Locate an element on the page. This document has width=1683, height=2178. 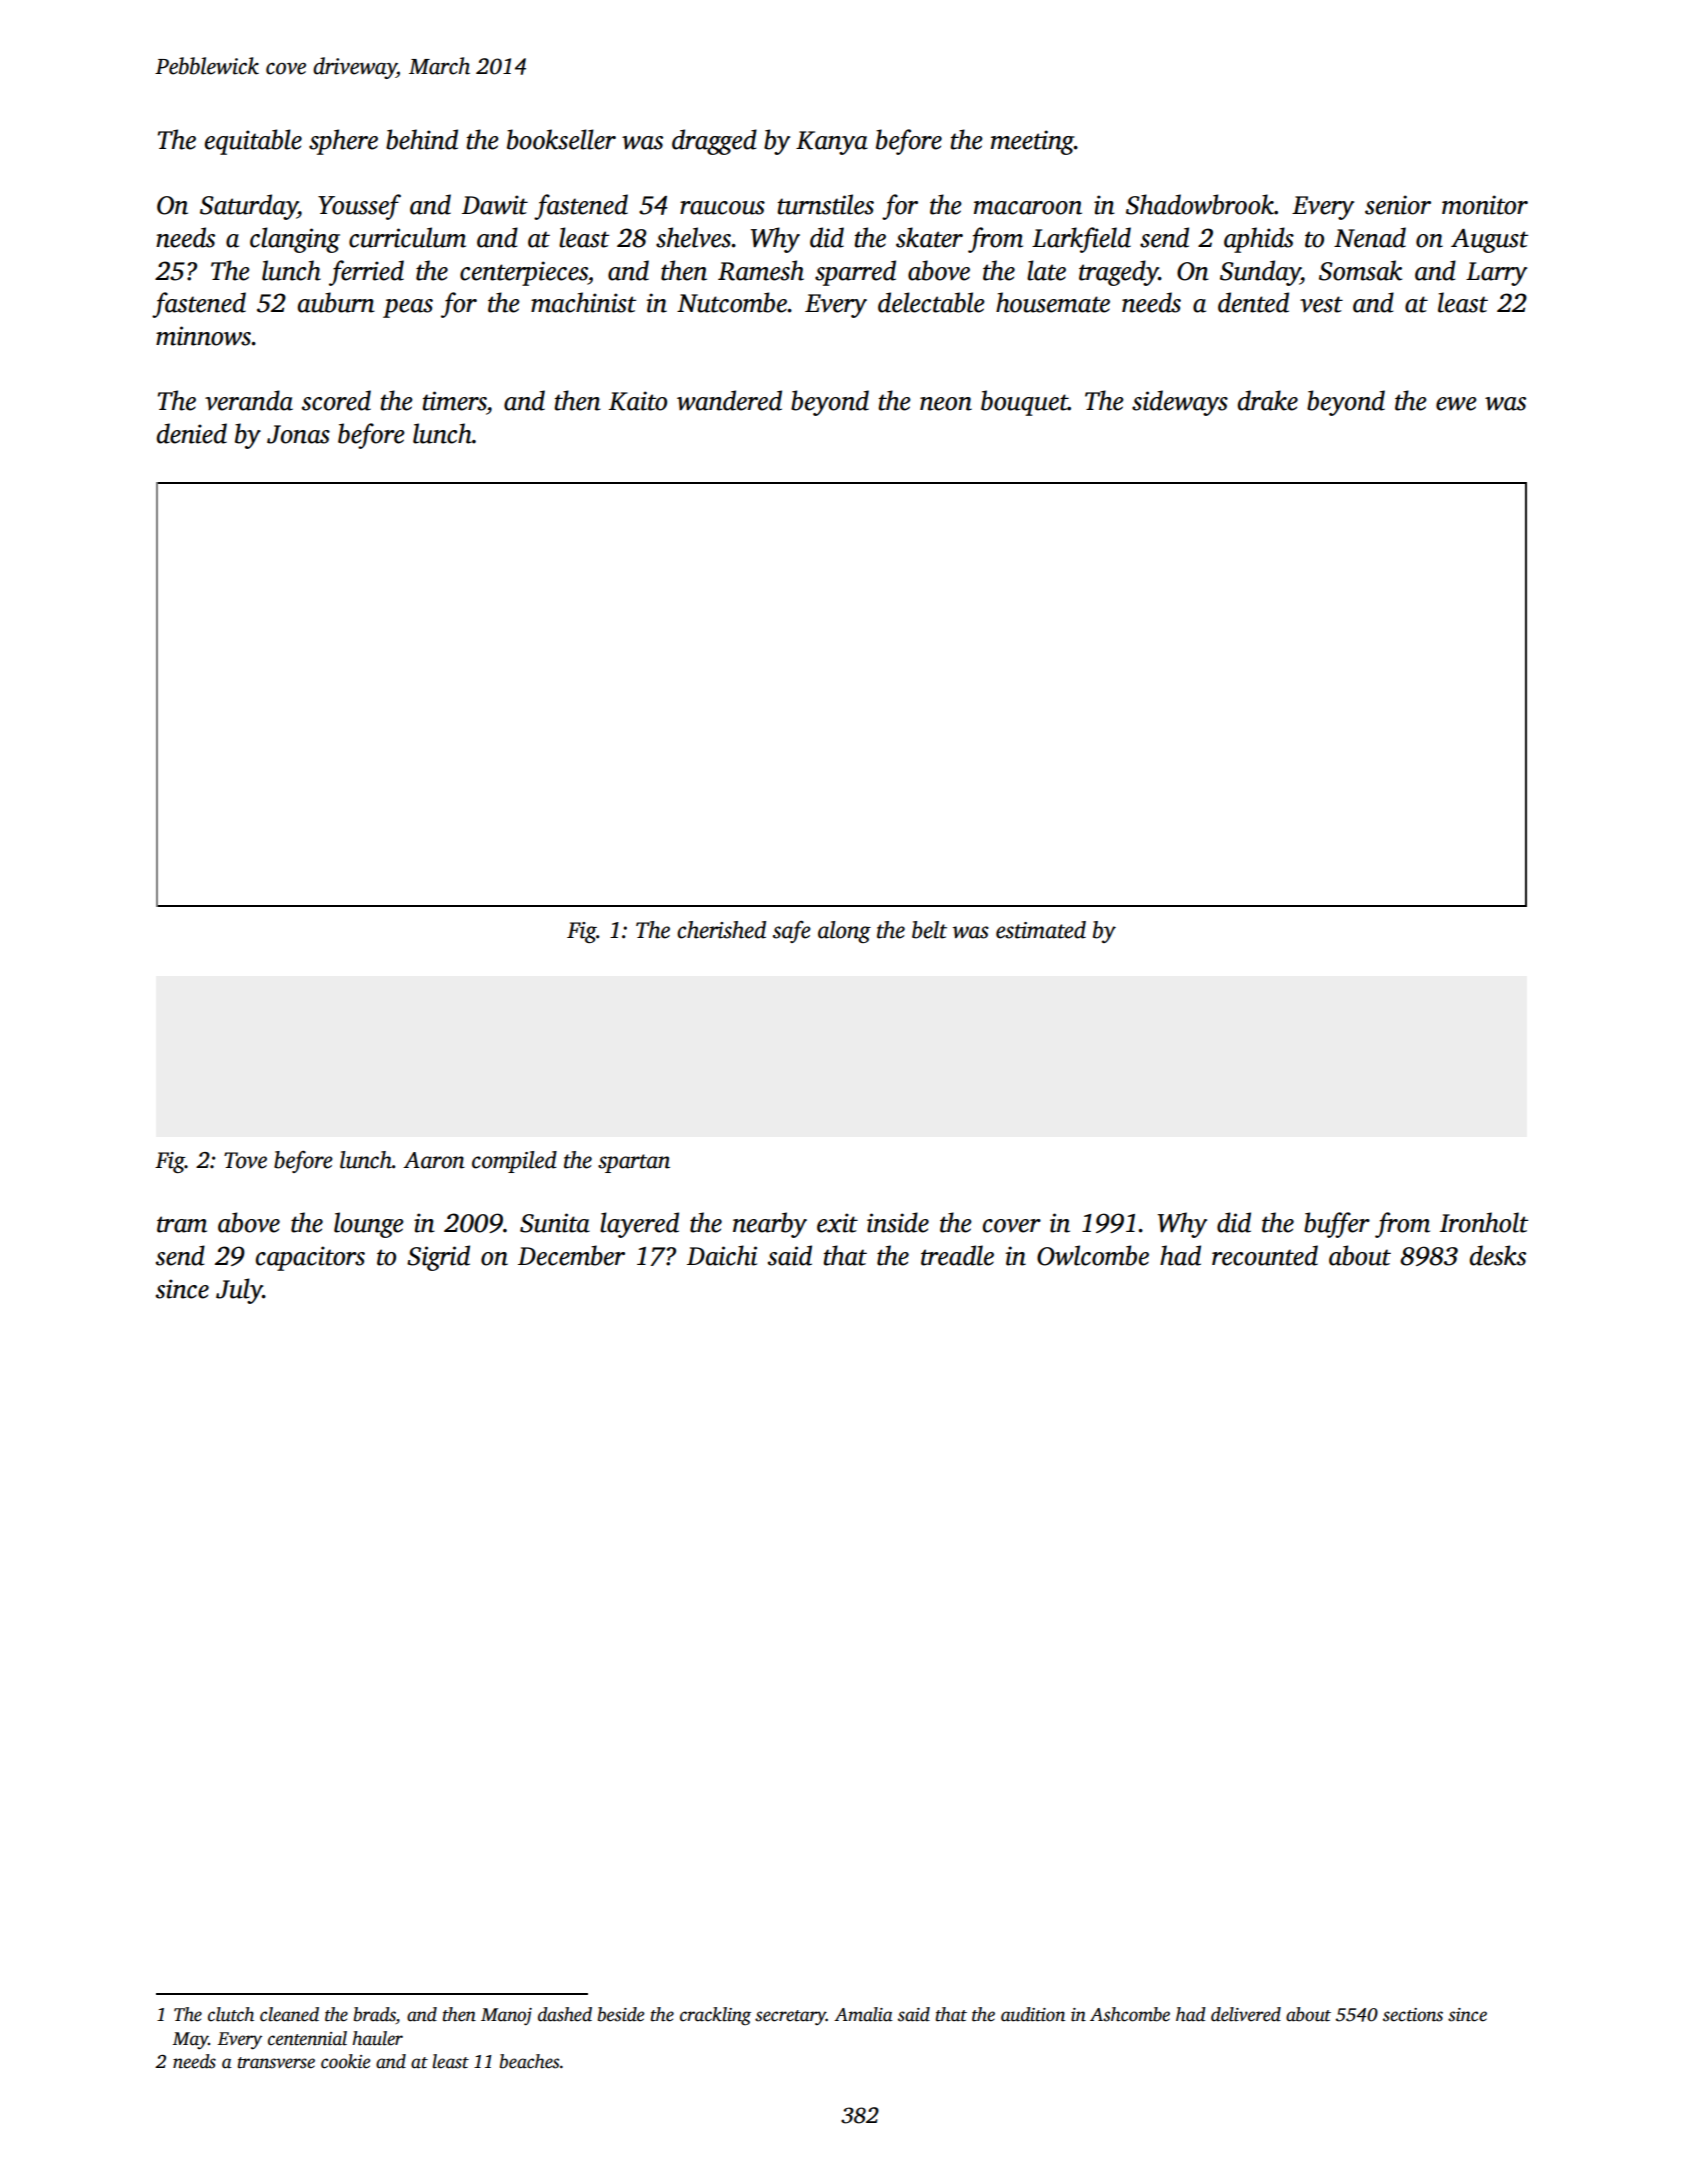
monitor is located at coordinates (1485, 205).
